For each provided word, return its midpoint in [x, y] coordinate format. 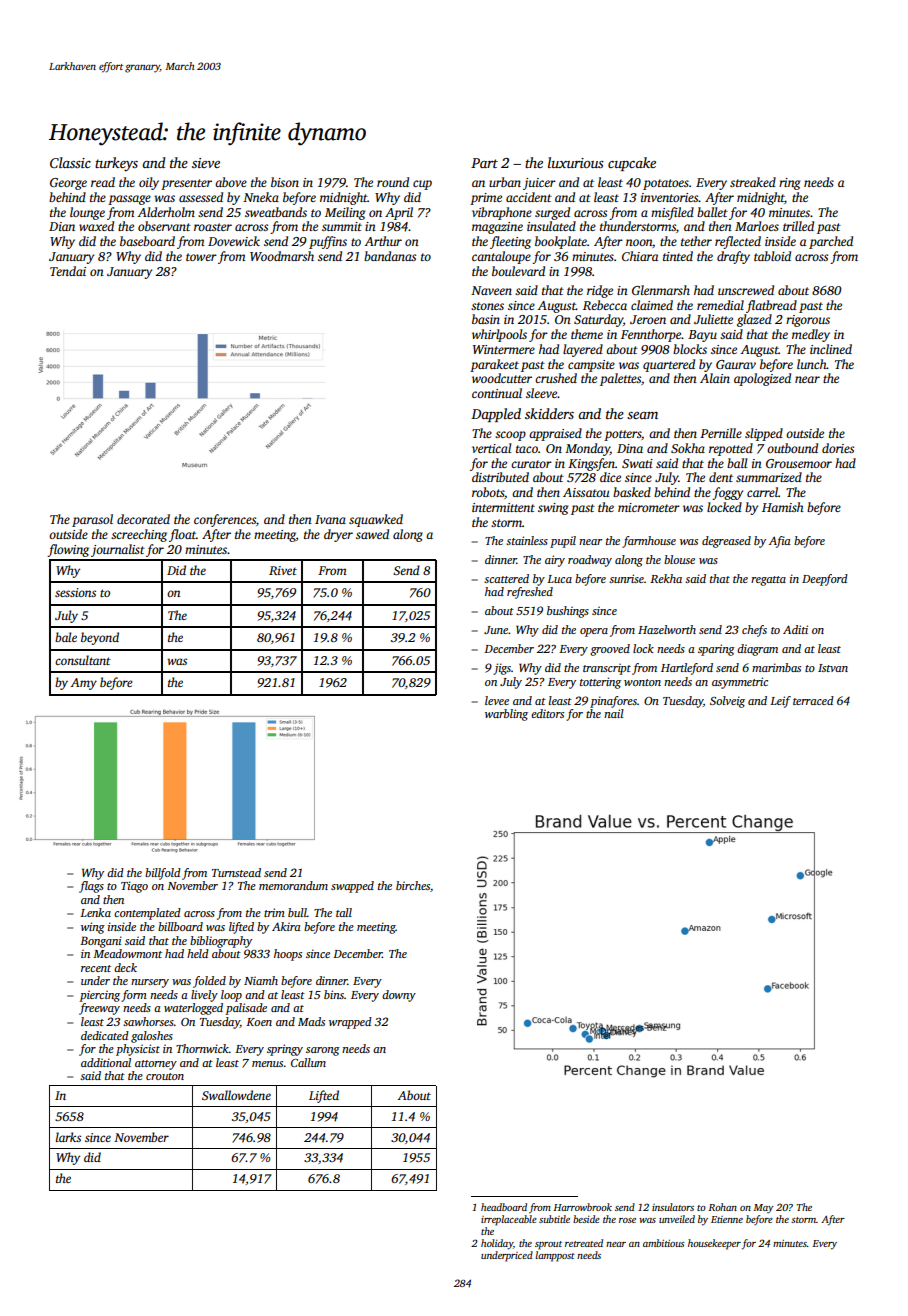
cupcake [632, 164]
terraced [813, 700]
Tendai [68, 271]
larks [68, 1137]
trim [274, 912]
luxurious [576, 162]
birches [413, 885]
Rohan [722, 1207]
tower [201, 257]
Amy [84, 684]
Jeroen [648, 319]
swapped [352, 887]
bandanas [390, 256]
